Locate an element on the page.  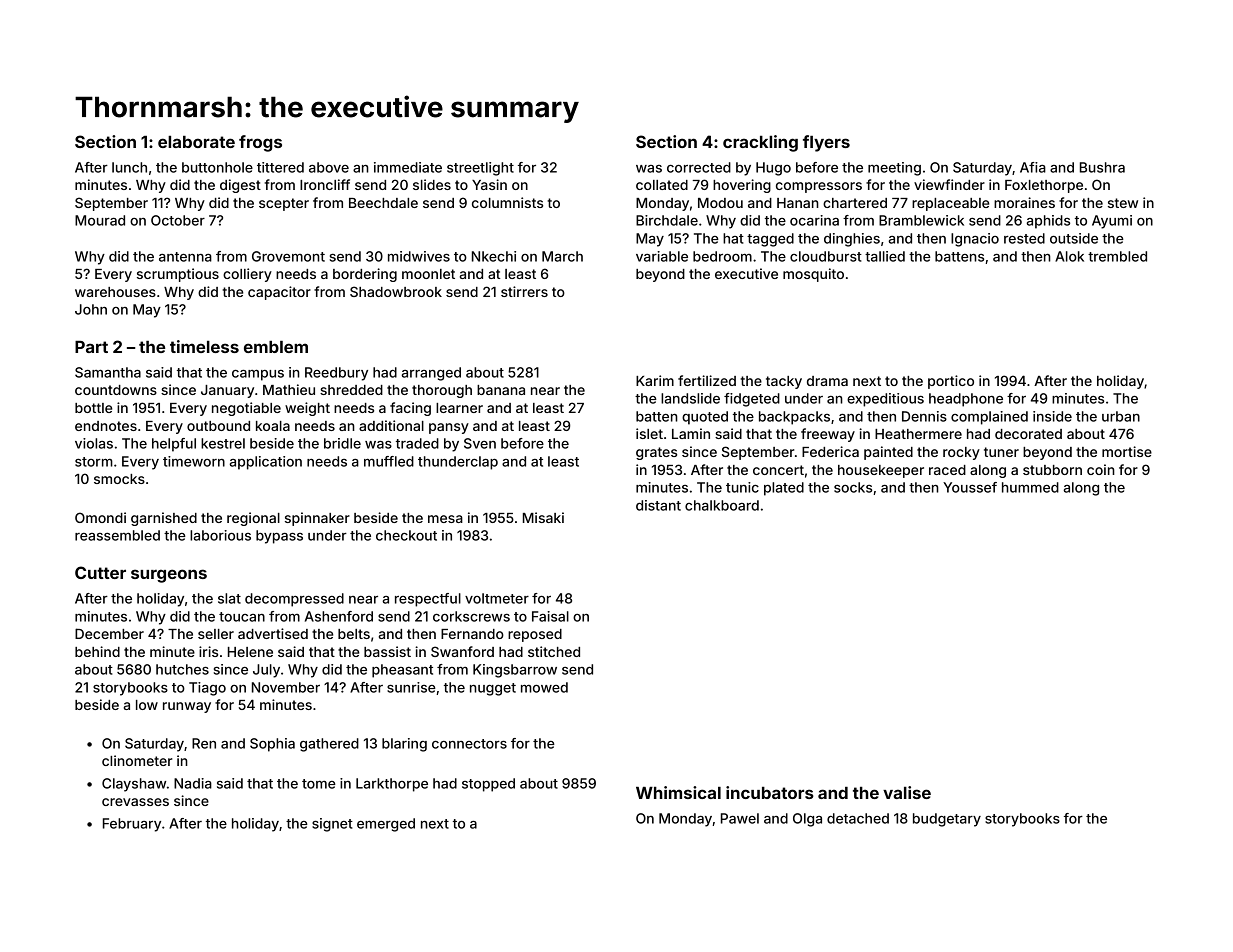
meeting is located at coordinates (894, 169).
